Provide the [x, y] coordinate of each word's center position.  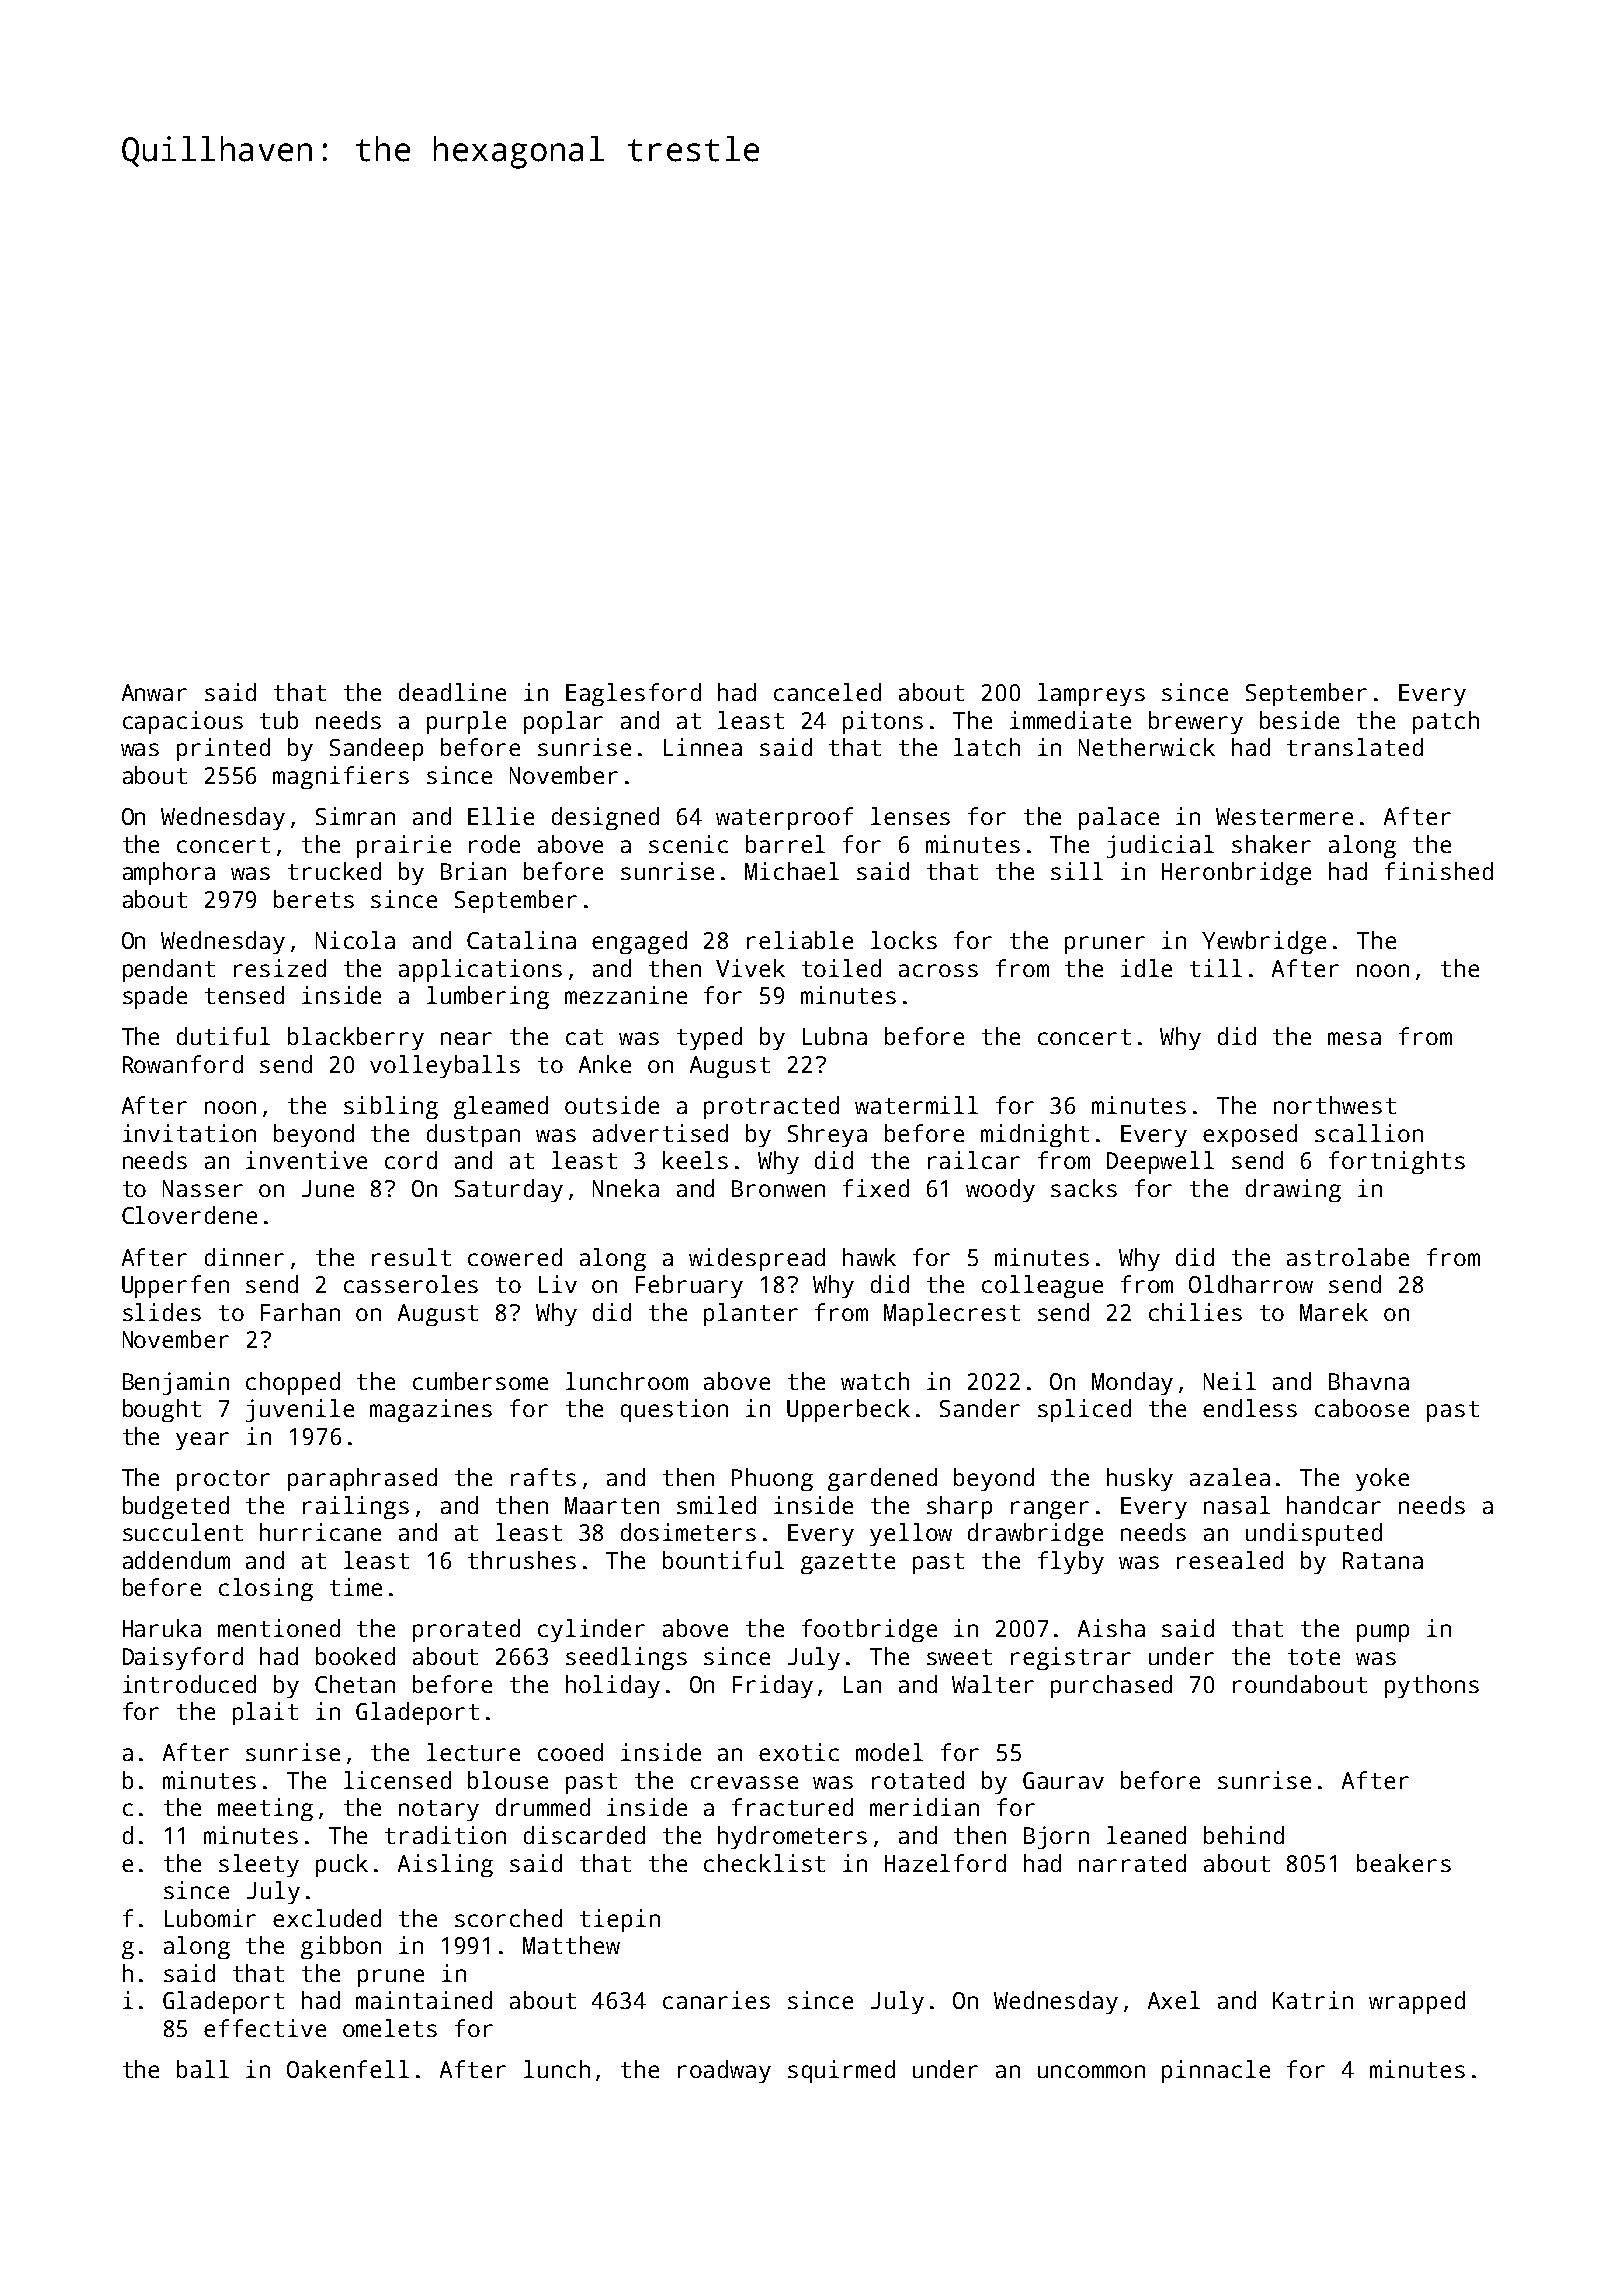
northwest [1335, 1105]
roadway [724, 2071]
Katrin [1313, 2000]
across [938, 970]
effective [265, 2028]
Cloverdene [189, 1215]
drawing [1293, 1190]
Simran [355, 816]
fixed [876, 1188]
